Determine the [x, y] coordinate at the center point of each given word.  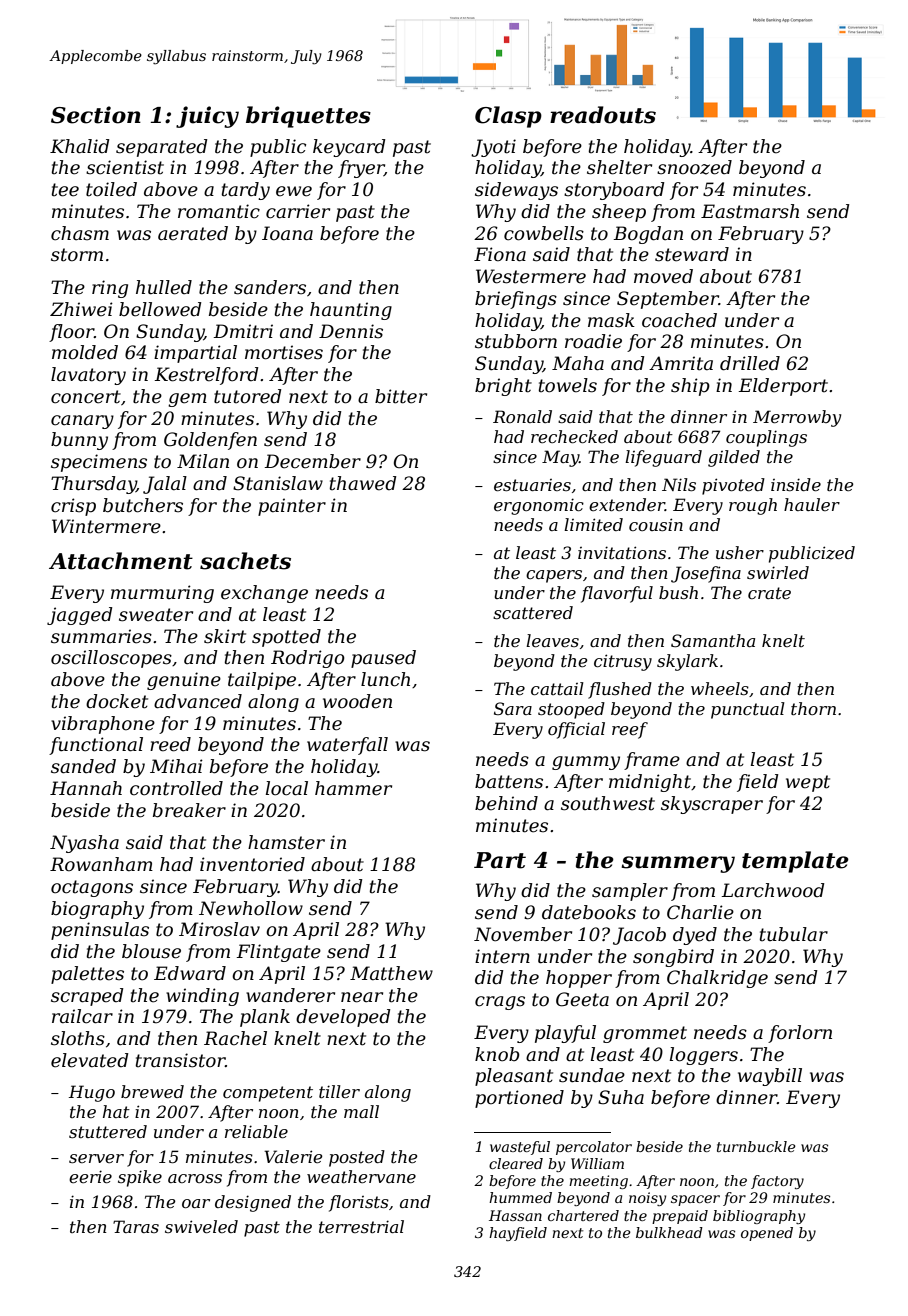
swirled [778, 572]
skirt [225, 636]
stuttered [108, 1131]
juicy [207, 117]
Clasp [508, 117]
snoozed [694, 167]
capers [554, 576]
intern [502, 956]
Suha [621, 1097]
